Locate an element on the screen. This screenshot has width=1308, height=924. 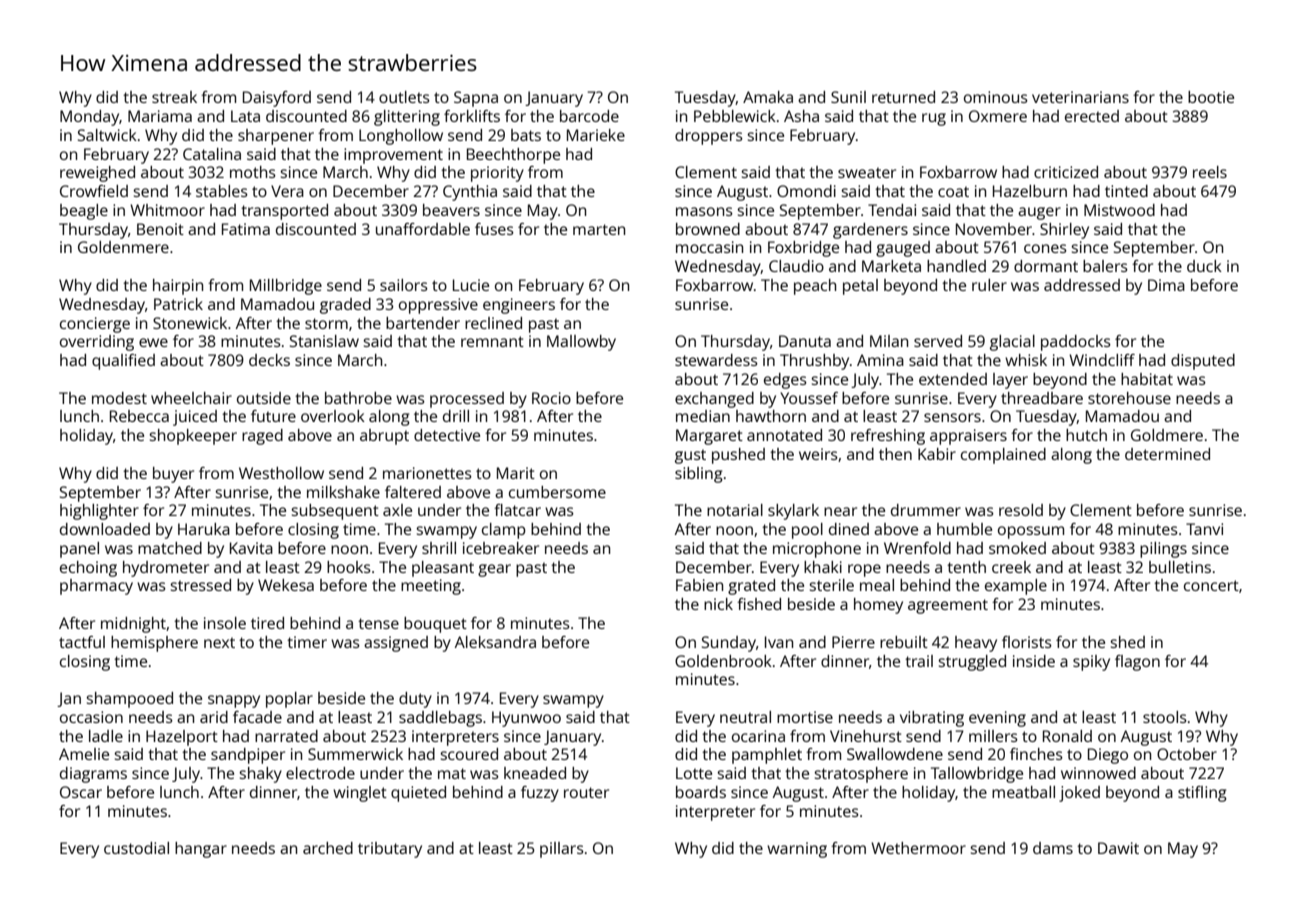
Saltwick is located at coordinates (107, 135).
